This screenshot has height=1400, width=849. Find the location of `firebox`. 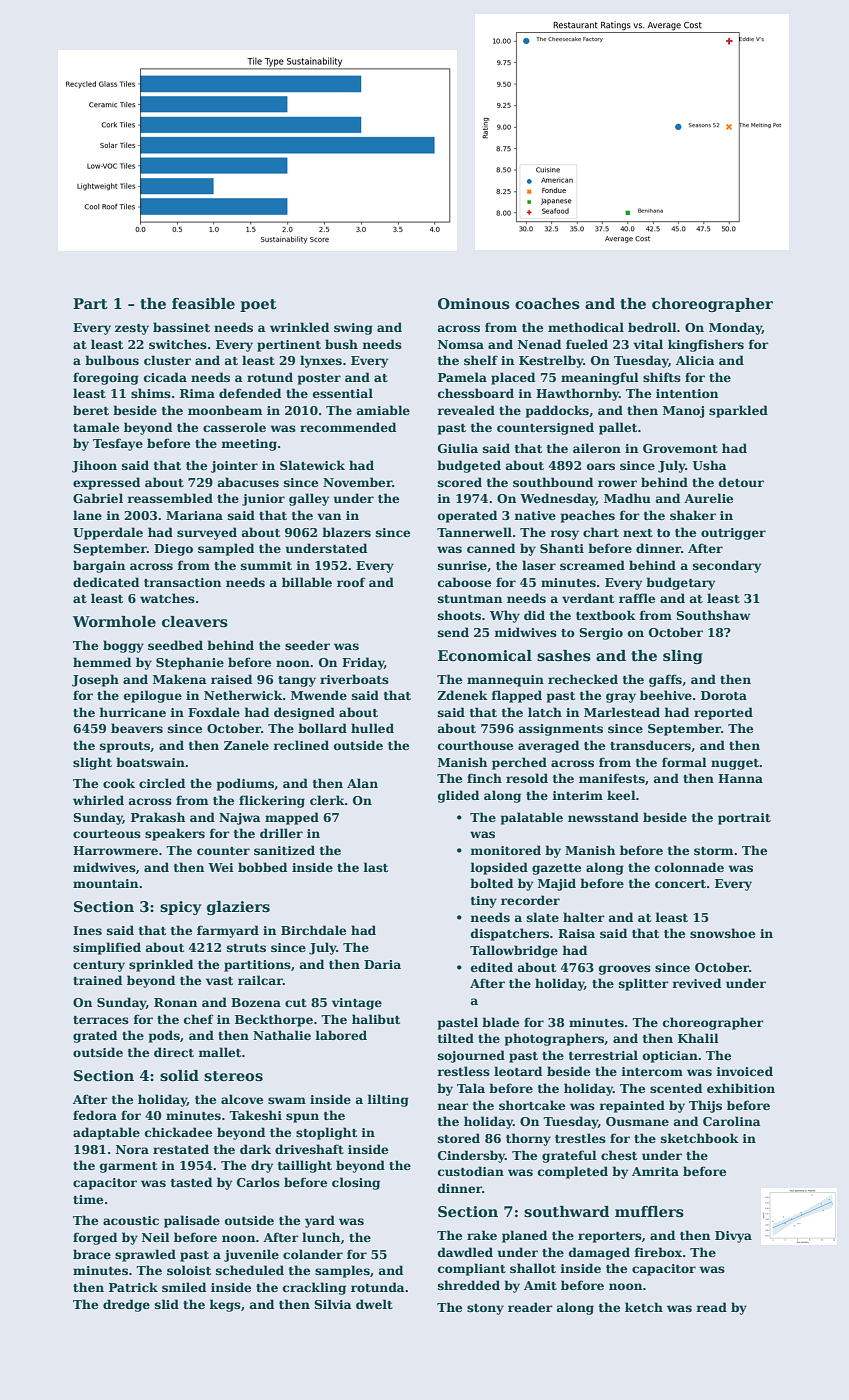

firebox is located at coordinates (658, 1252).
